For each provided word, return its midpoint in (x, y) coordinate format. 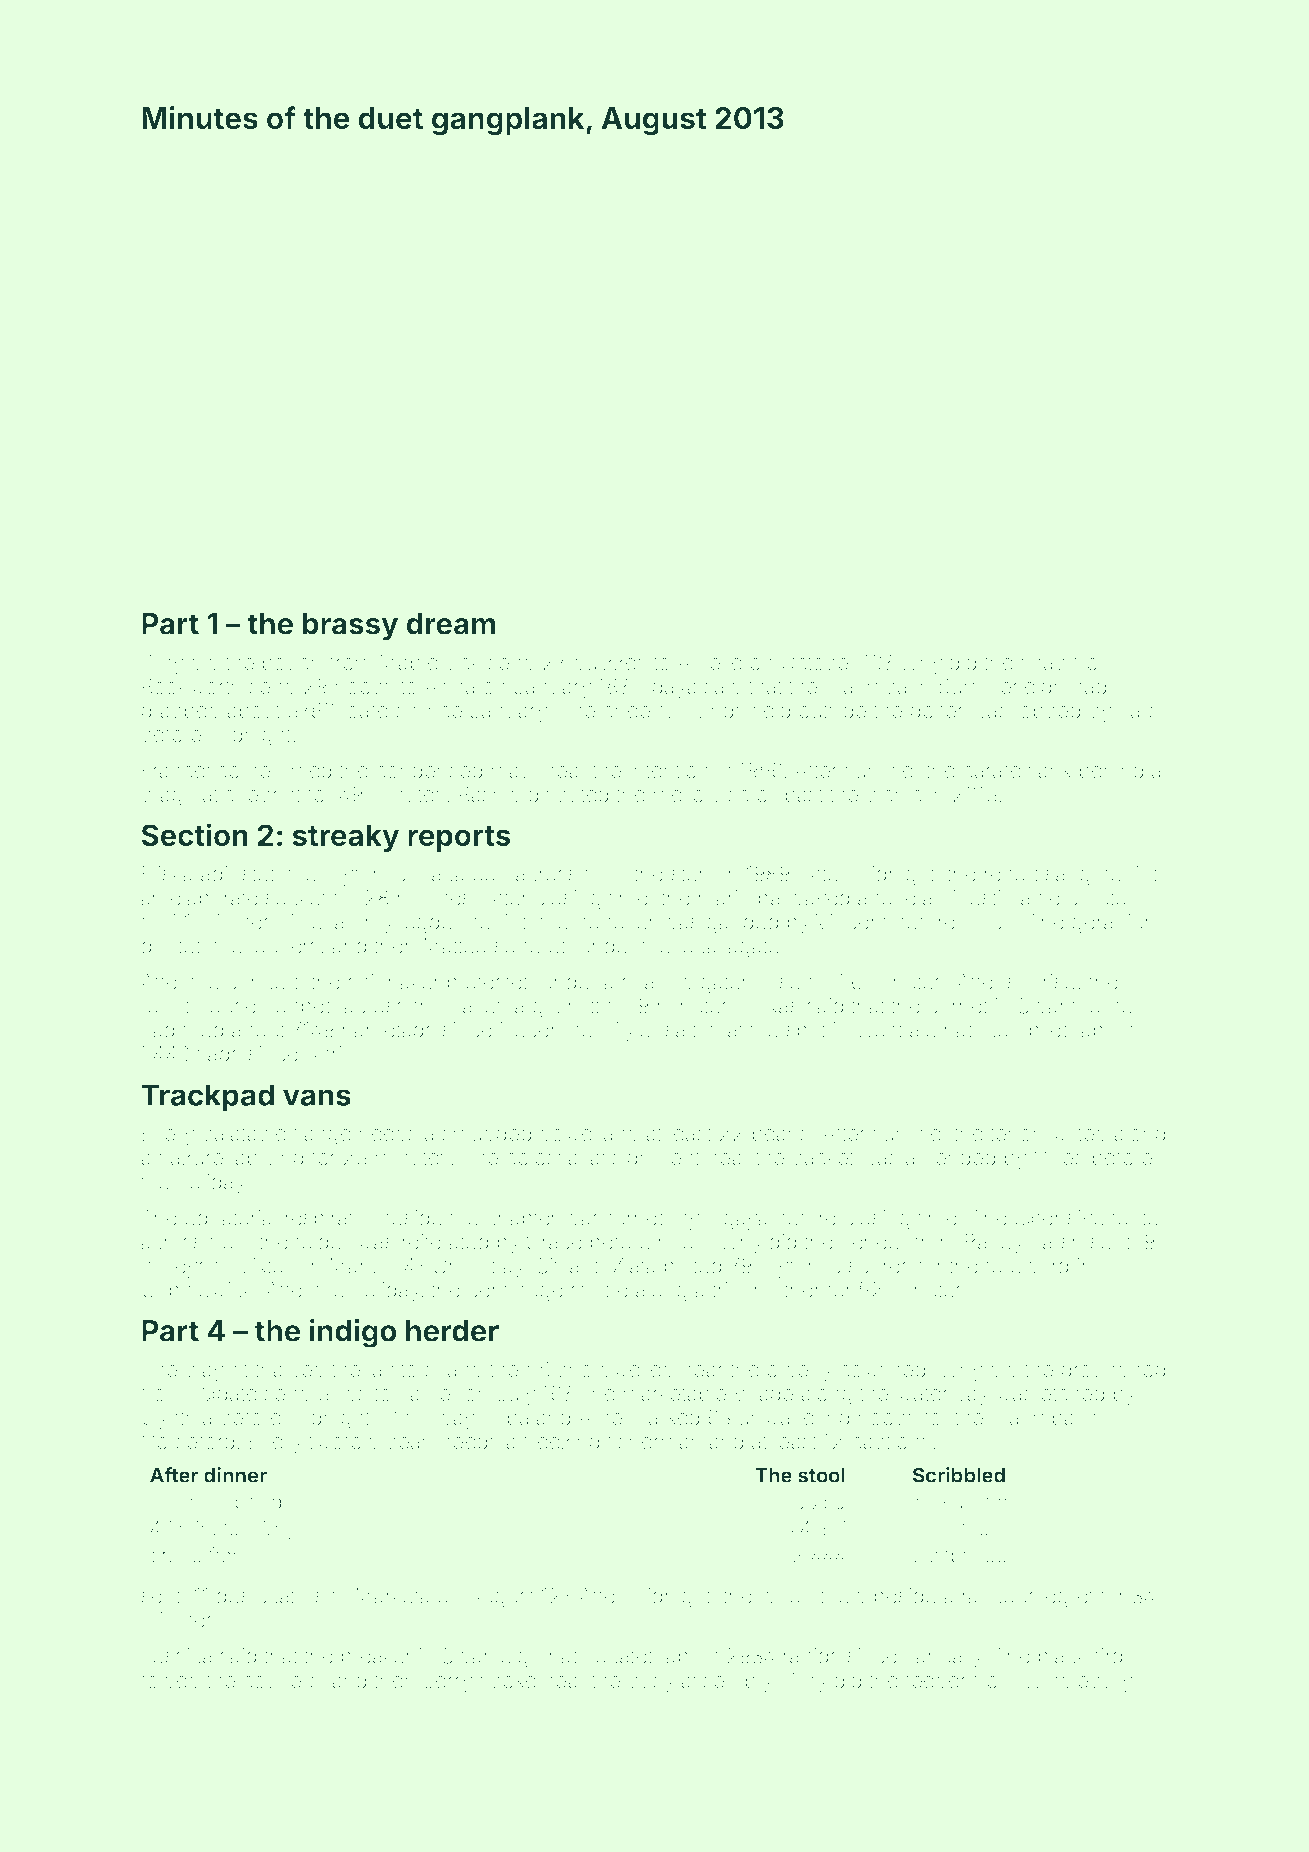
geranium (1116, 924)
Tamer (428, 1393)
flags (218, 1055)
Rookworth (192, 686)
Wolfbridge (959, 1557)
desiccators (270, 1596)
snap (1043, 666)
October (818, 662)
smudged (487, 1136)
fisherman (654, 1441)
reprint (271, 796)
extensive (1059, 1218)
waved (818, 898)
